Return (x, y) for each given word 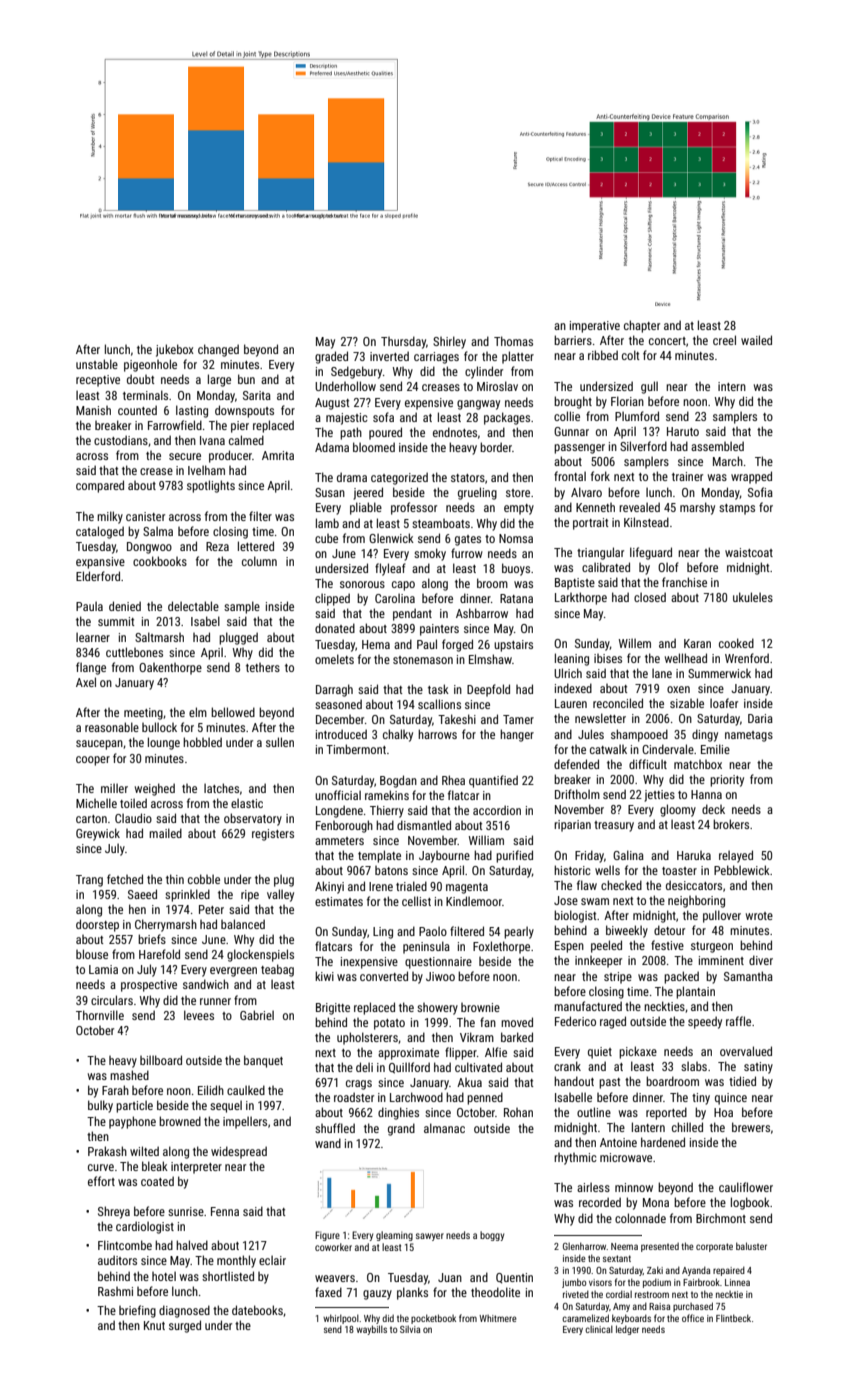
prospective (149, 986)
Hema (376, 644)
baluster (751, 1246)
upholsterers (367, 1038)
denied (125, 606)
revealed (639, 507)
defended (576, 764)
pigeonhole (150, 365)
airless (593, 1187)
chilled (687, 1127)
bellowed (233, 712)
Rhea (453, 780)
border (496, 447)
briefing (137, 1311)
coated (157, 1181)
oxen (678, 689)
